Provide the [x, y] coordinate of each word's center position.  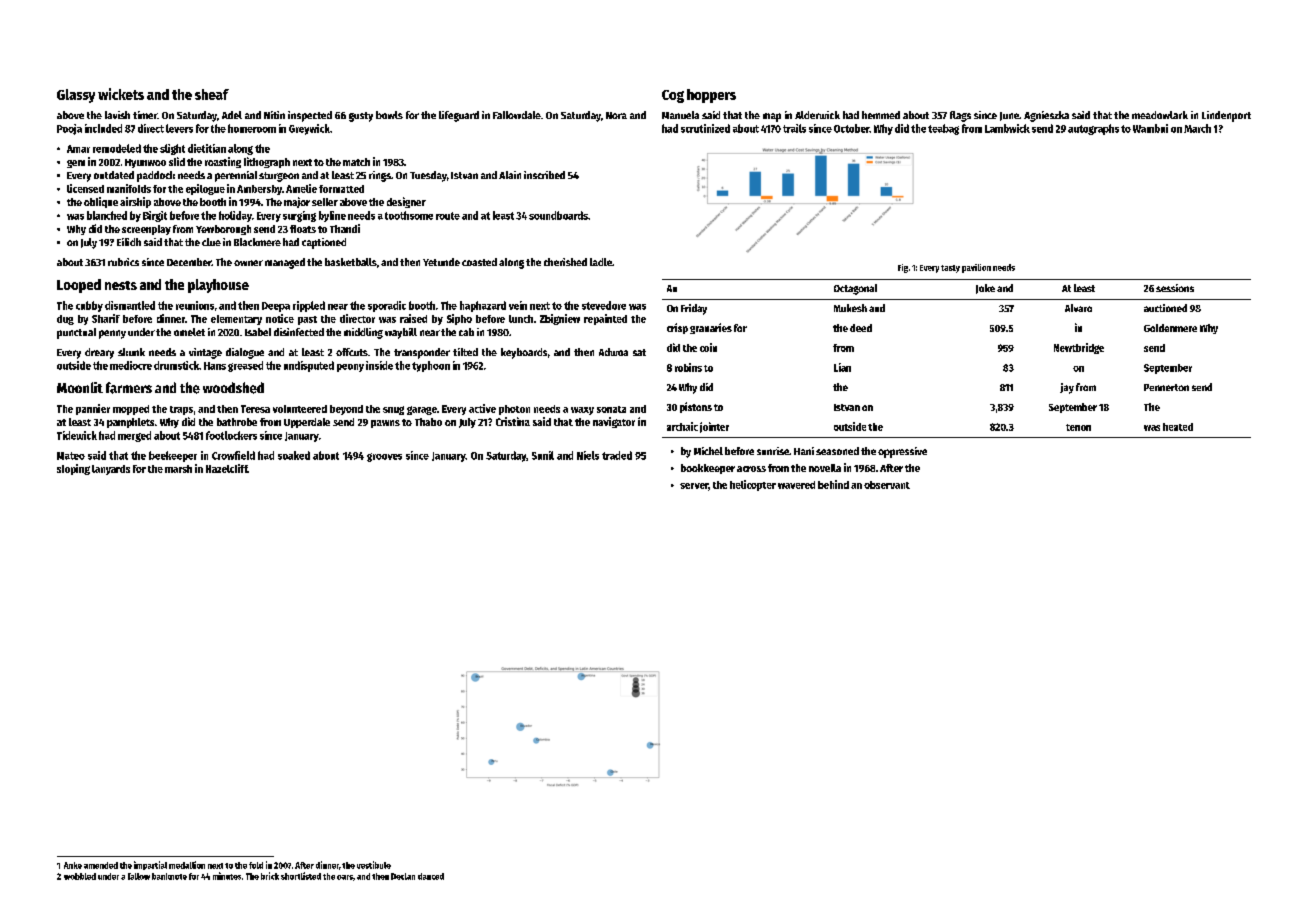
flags [960, 116]
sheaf [212, 94]
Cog [673, 96]
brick [270, 876]
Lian [842, 367]
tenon [1078, 427]
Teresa [255, 409]
